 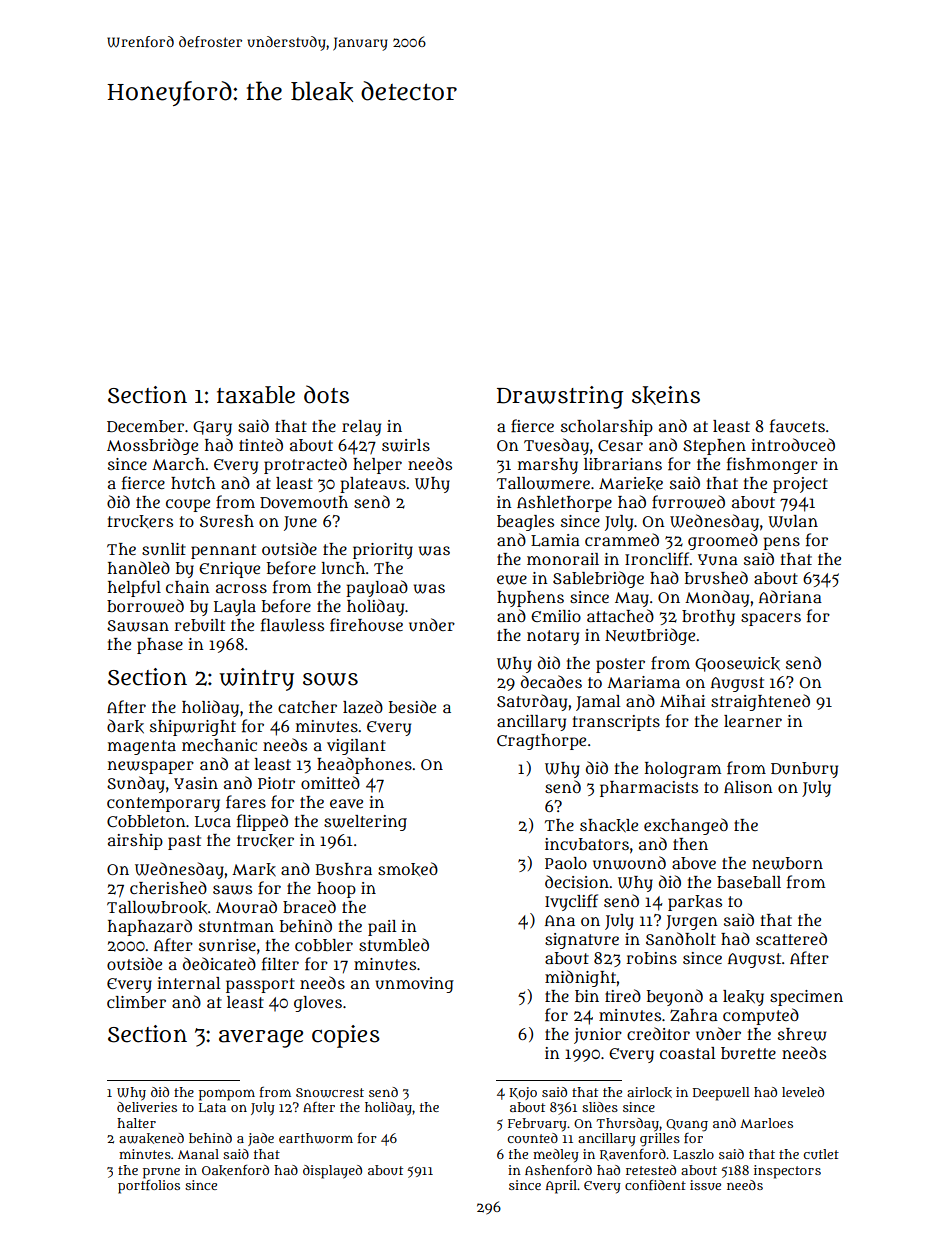 I want to click on Tallowbrook, so click(x=157, y=907).
